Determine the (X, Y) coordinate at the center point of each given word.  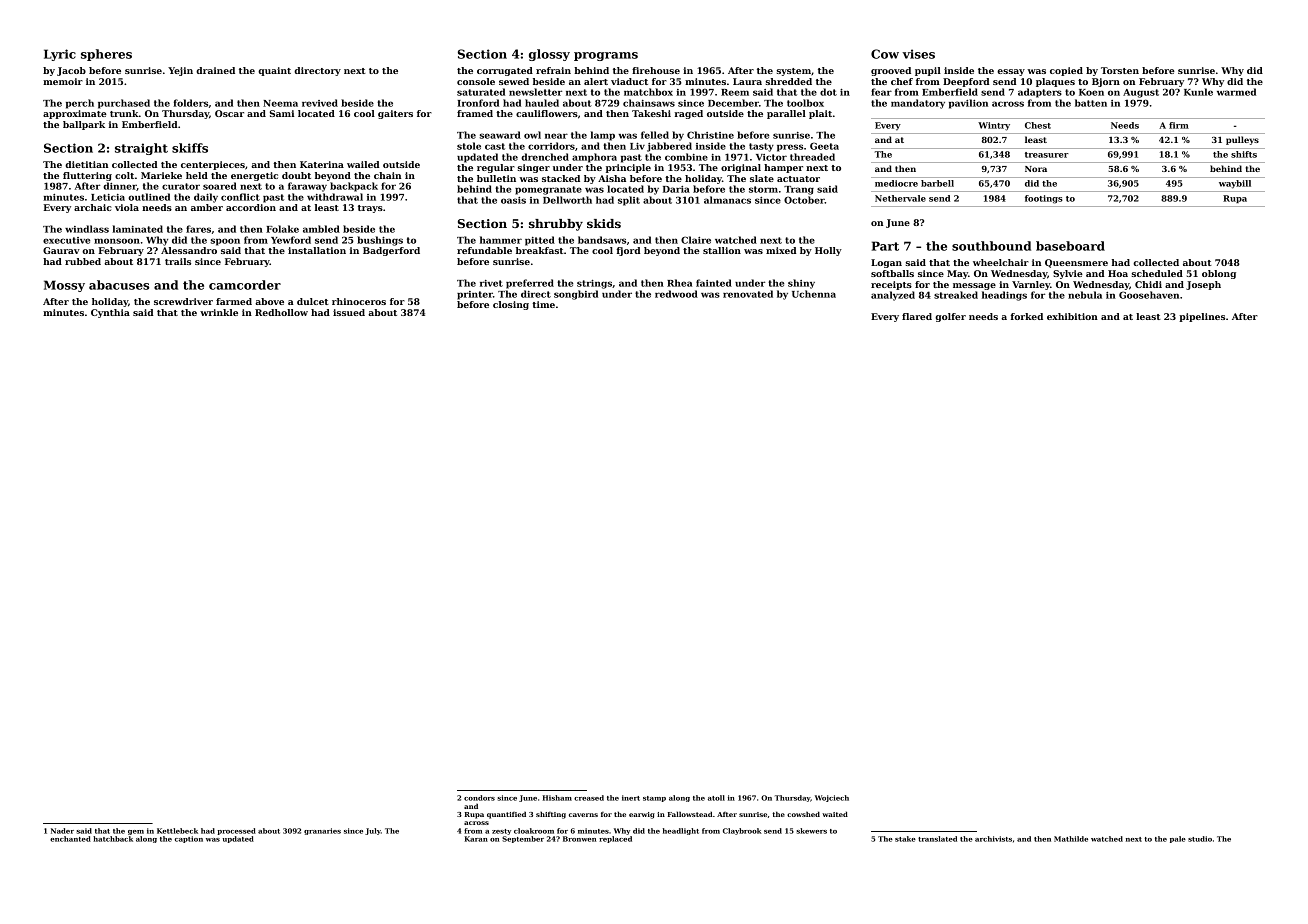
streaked (956, 295)
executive (66, 240)
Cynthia (110, 313)
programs (606, 56)
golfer (950, 317)
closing (511, 305)
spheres (106, 55)
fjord (628, 251)
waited (835, 814)
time (543, 304)
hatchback (113, 839)
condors (479, 798)
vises (918, 54)
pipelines (1202, 317)
